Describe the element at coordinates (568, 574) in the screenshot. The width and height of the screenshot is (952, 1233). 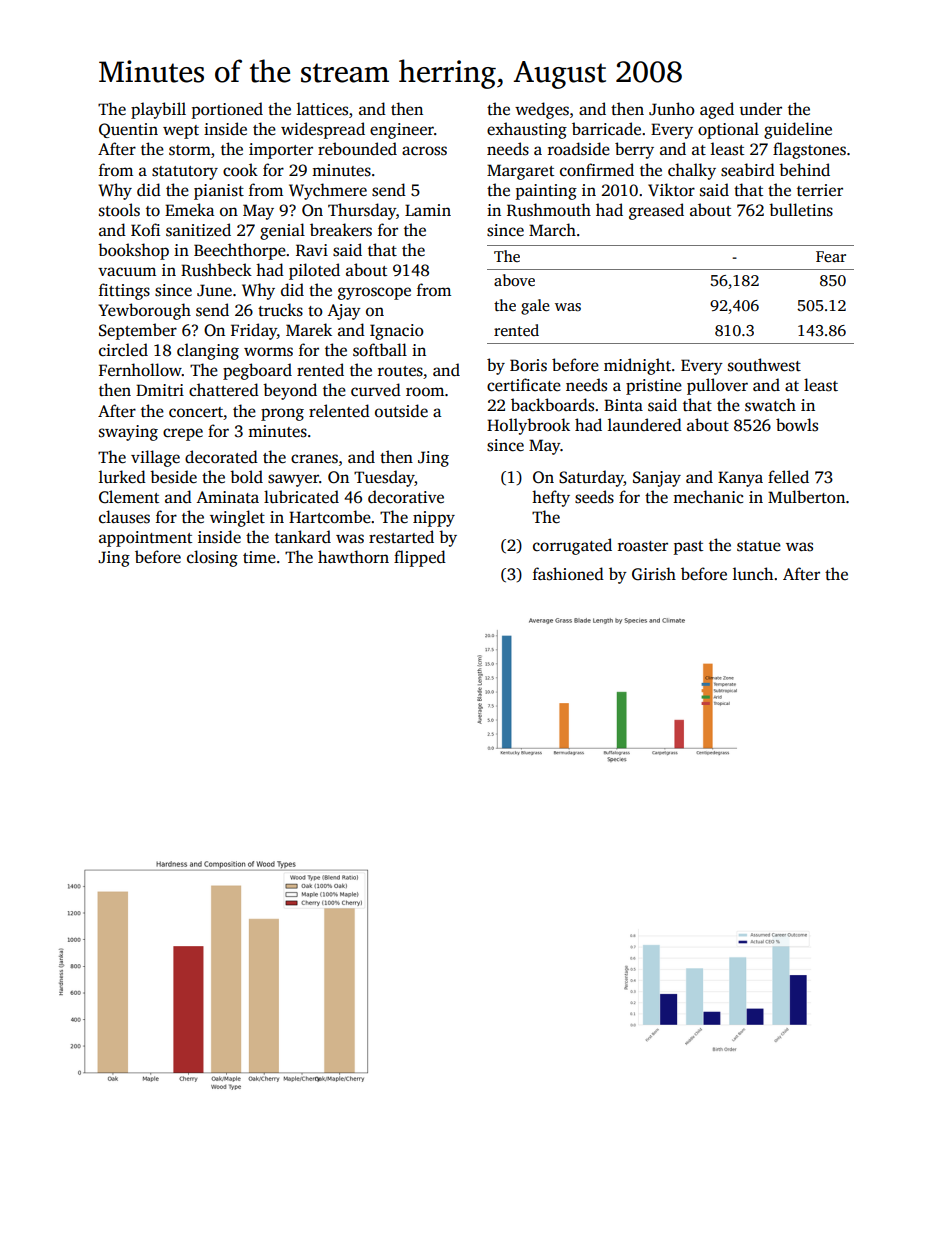
I see `fashioned` at that location.
